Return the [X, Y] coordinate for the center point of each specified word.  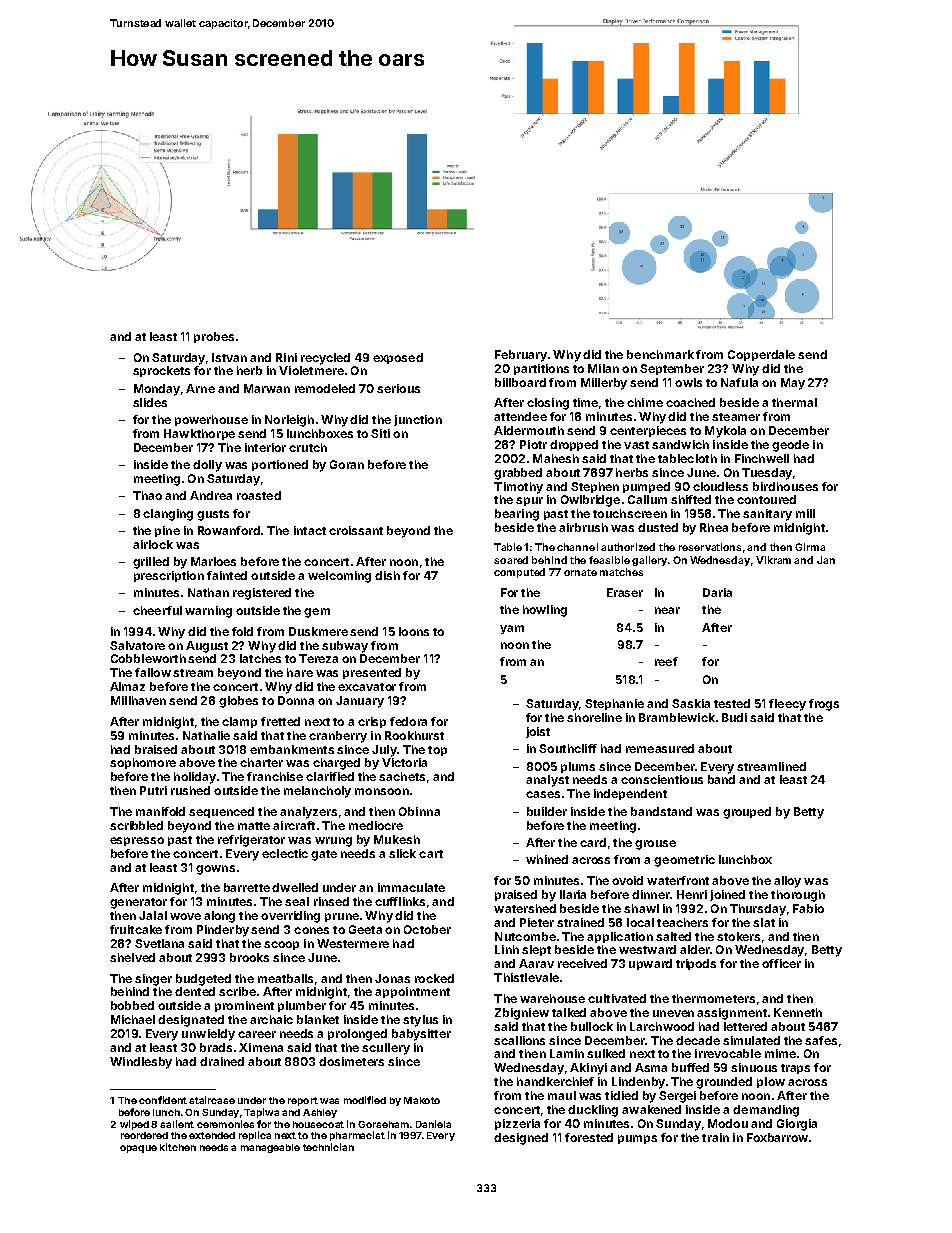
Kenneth [798, 1012]
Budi [734, 717]
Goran [347, 464]
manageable [270, 1148]
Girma [810, 547]
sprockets [161, 371]
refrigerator [251, 841]
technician [328, 1147]
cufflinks [400, 901]
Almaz [127, 686]
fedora [408, 721]
